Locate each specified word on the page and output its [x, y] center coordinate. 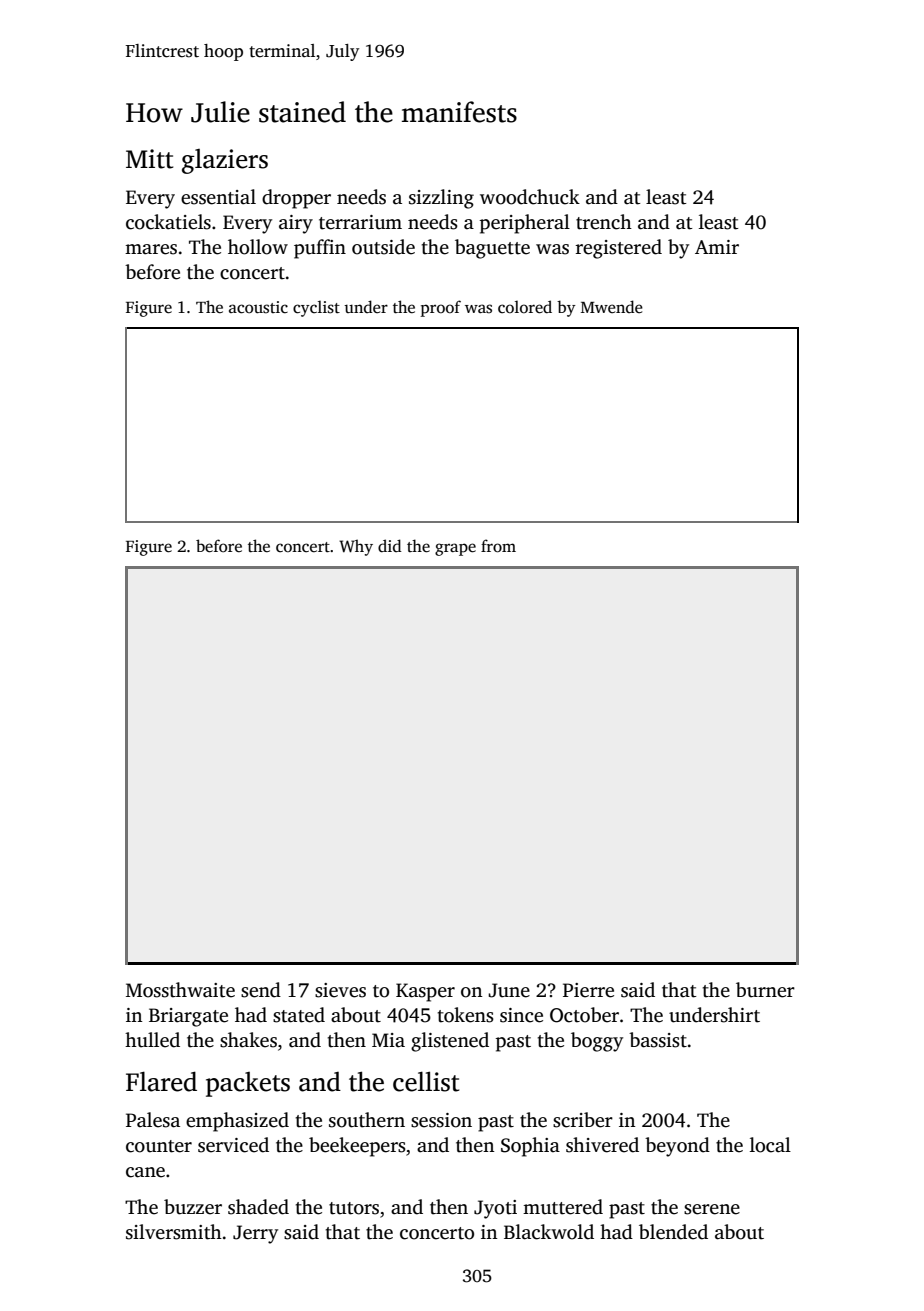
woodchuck [530, 197]
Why [356, 547]
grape [455, 549]
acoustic [258, 307]
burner [765, 990]
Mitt [149, 159]
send [261, 990]
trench [604, 222]
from [498, 546]
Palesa [153, 1120]
